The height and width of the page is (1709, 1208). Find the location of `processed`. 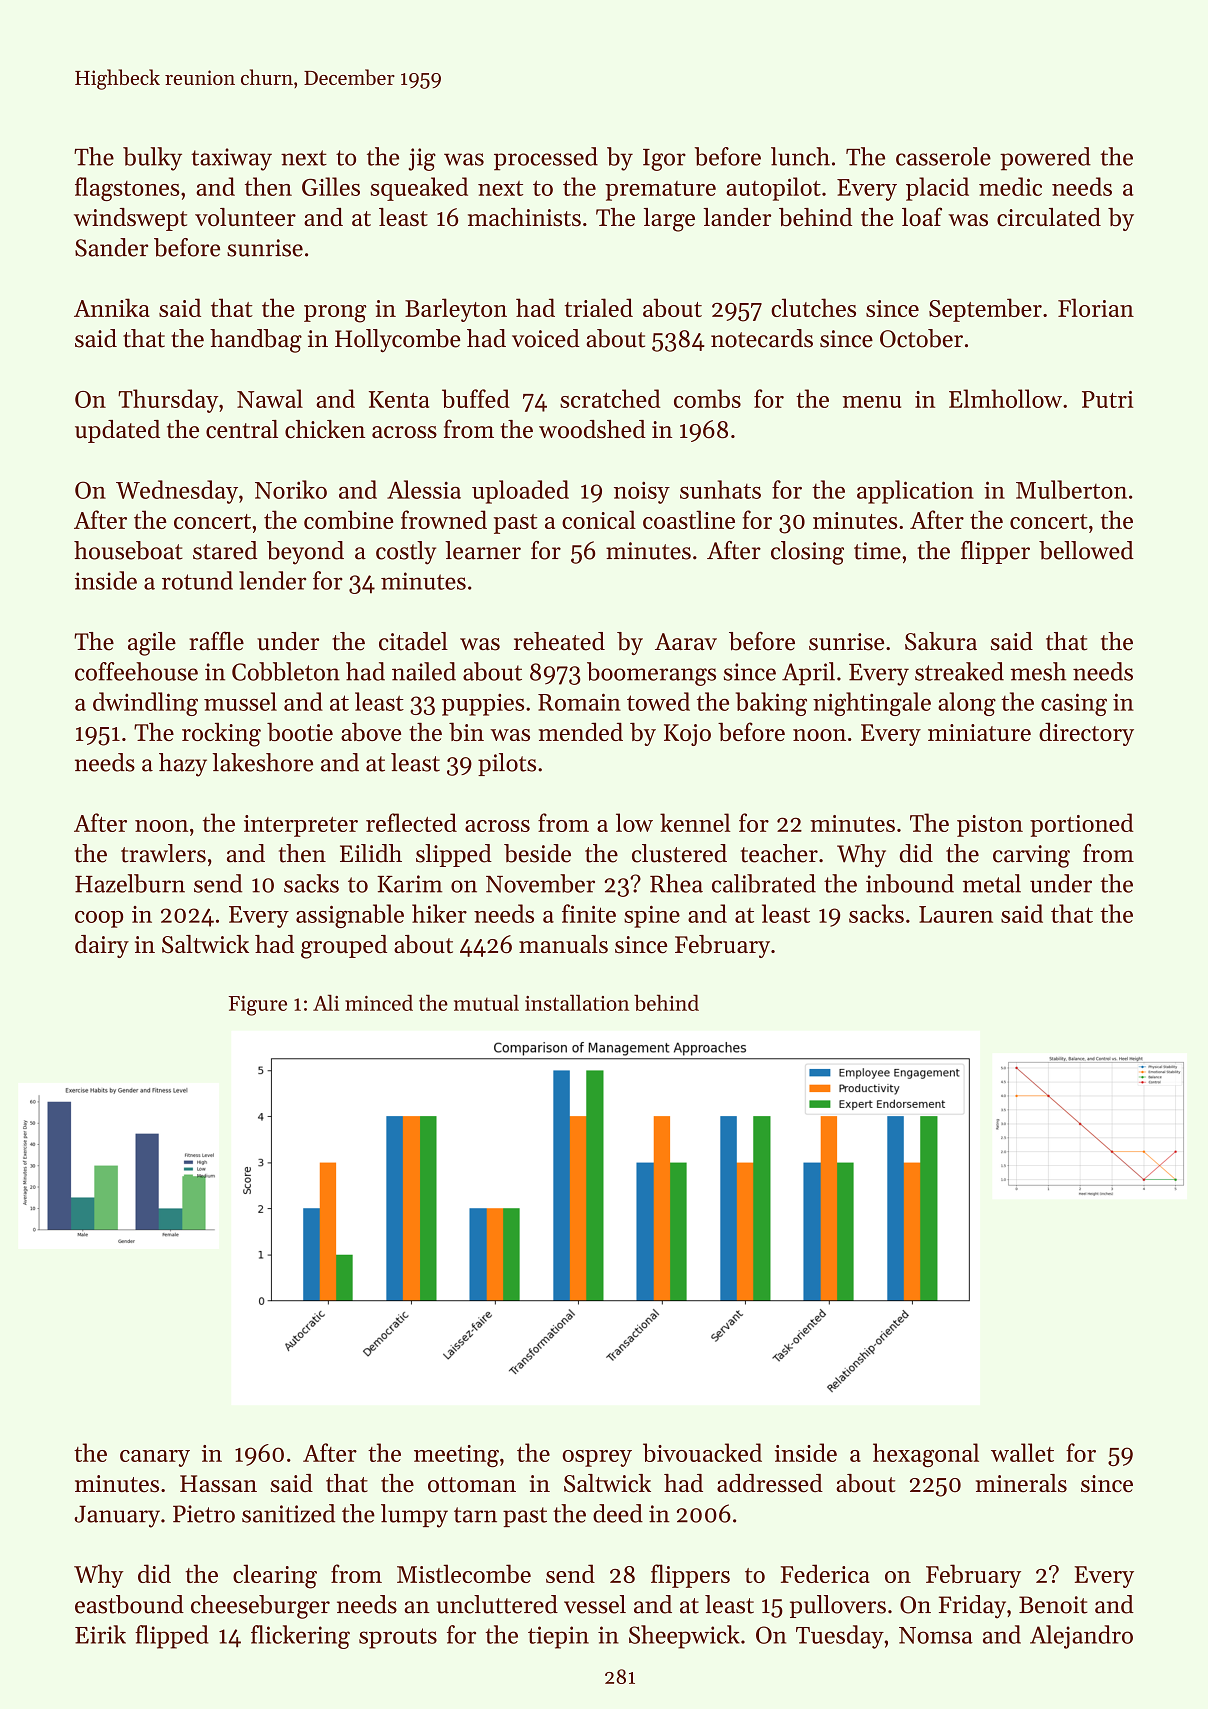

processed is located at coordinates (546, 159).
